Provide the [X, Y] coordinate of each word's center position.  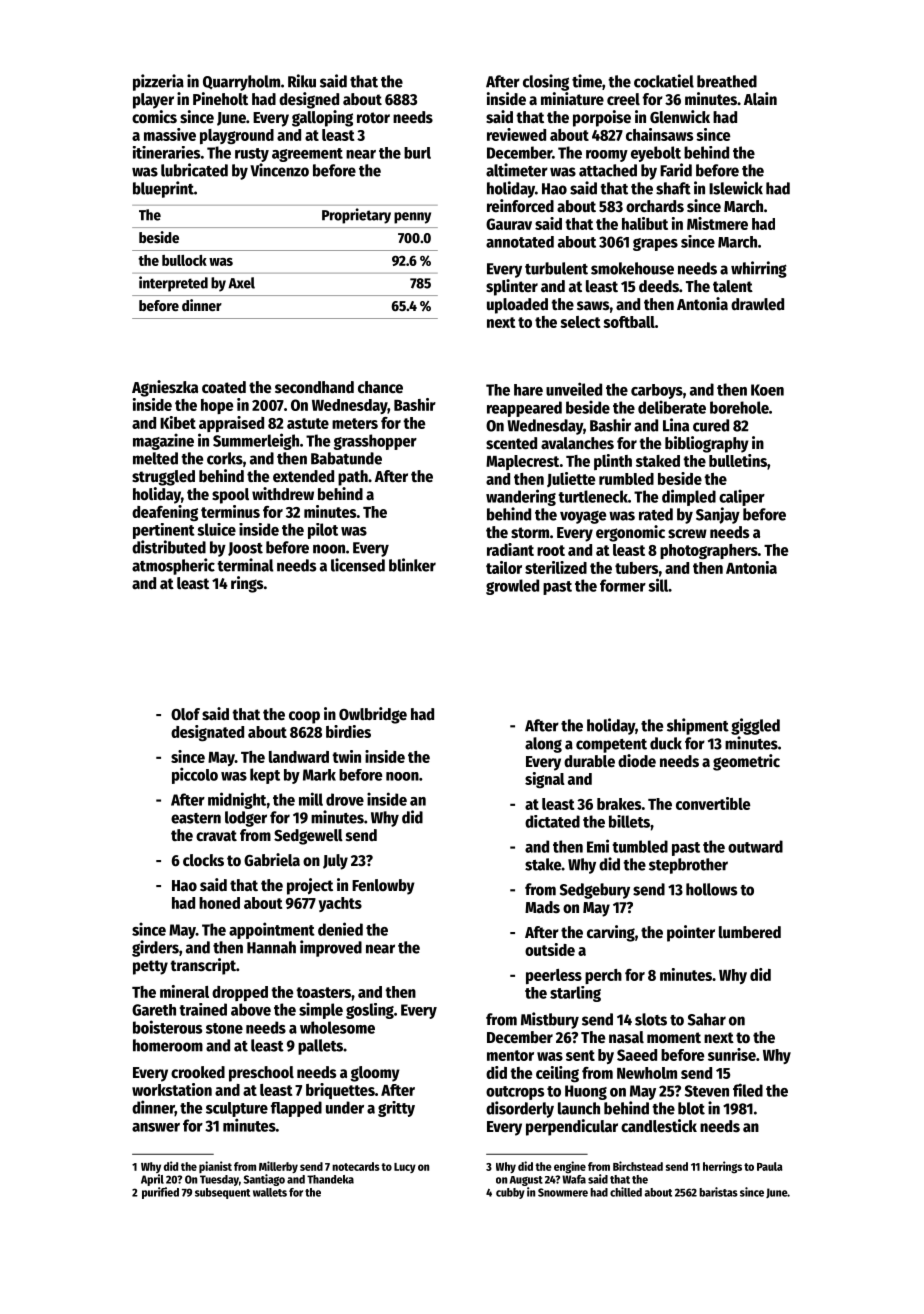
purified [160, 1193]
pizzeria [158, 82]
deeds [659, 286]
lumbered [750, 932]
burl [417, 153]
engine [570, 1167]
